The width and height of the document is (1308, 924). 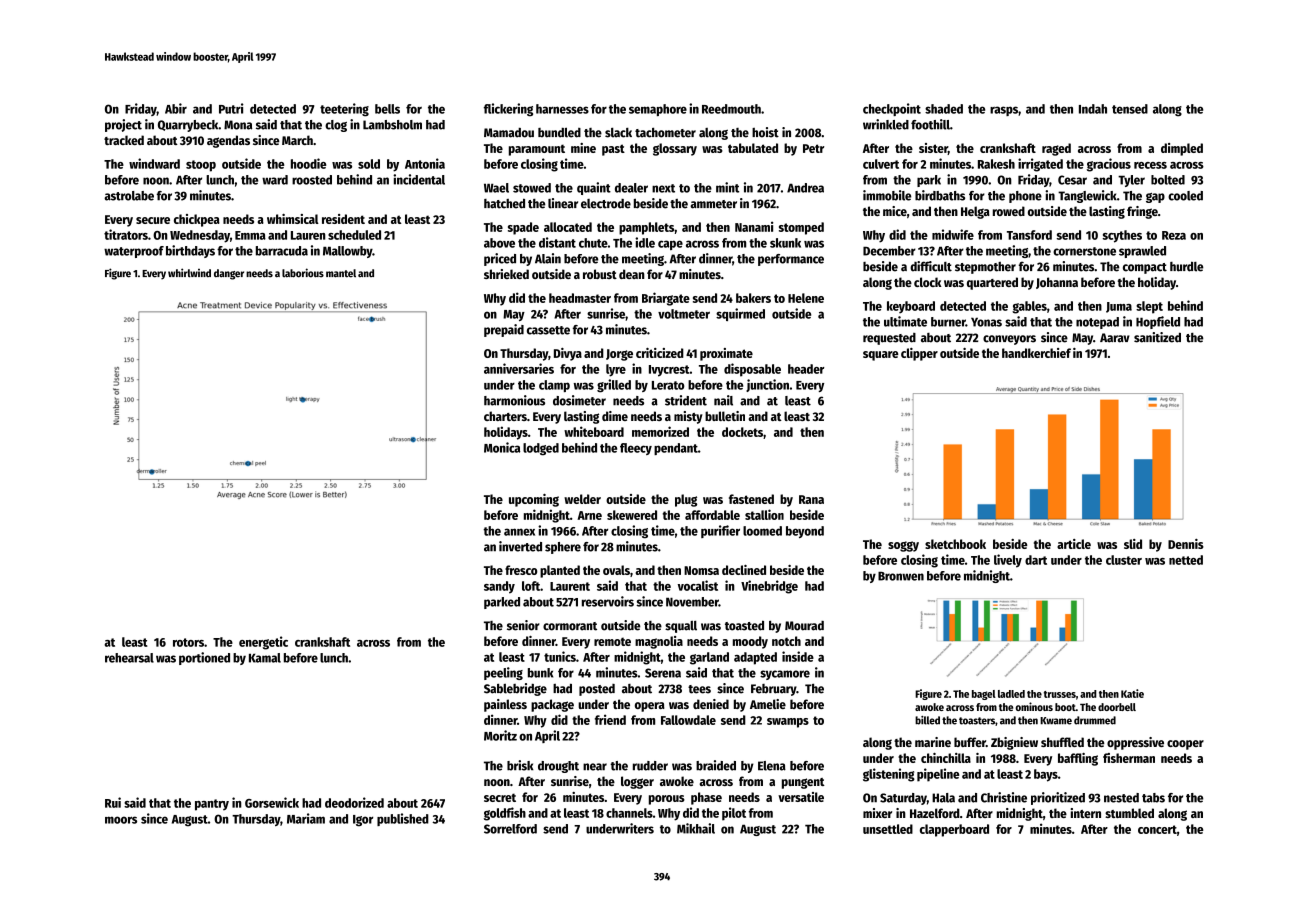 I want to click on semaphore, so click(x=658, y=110).
